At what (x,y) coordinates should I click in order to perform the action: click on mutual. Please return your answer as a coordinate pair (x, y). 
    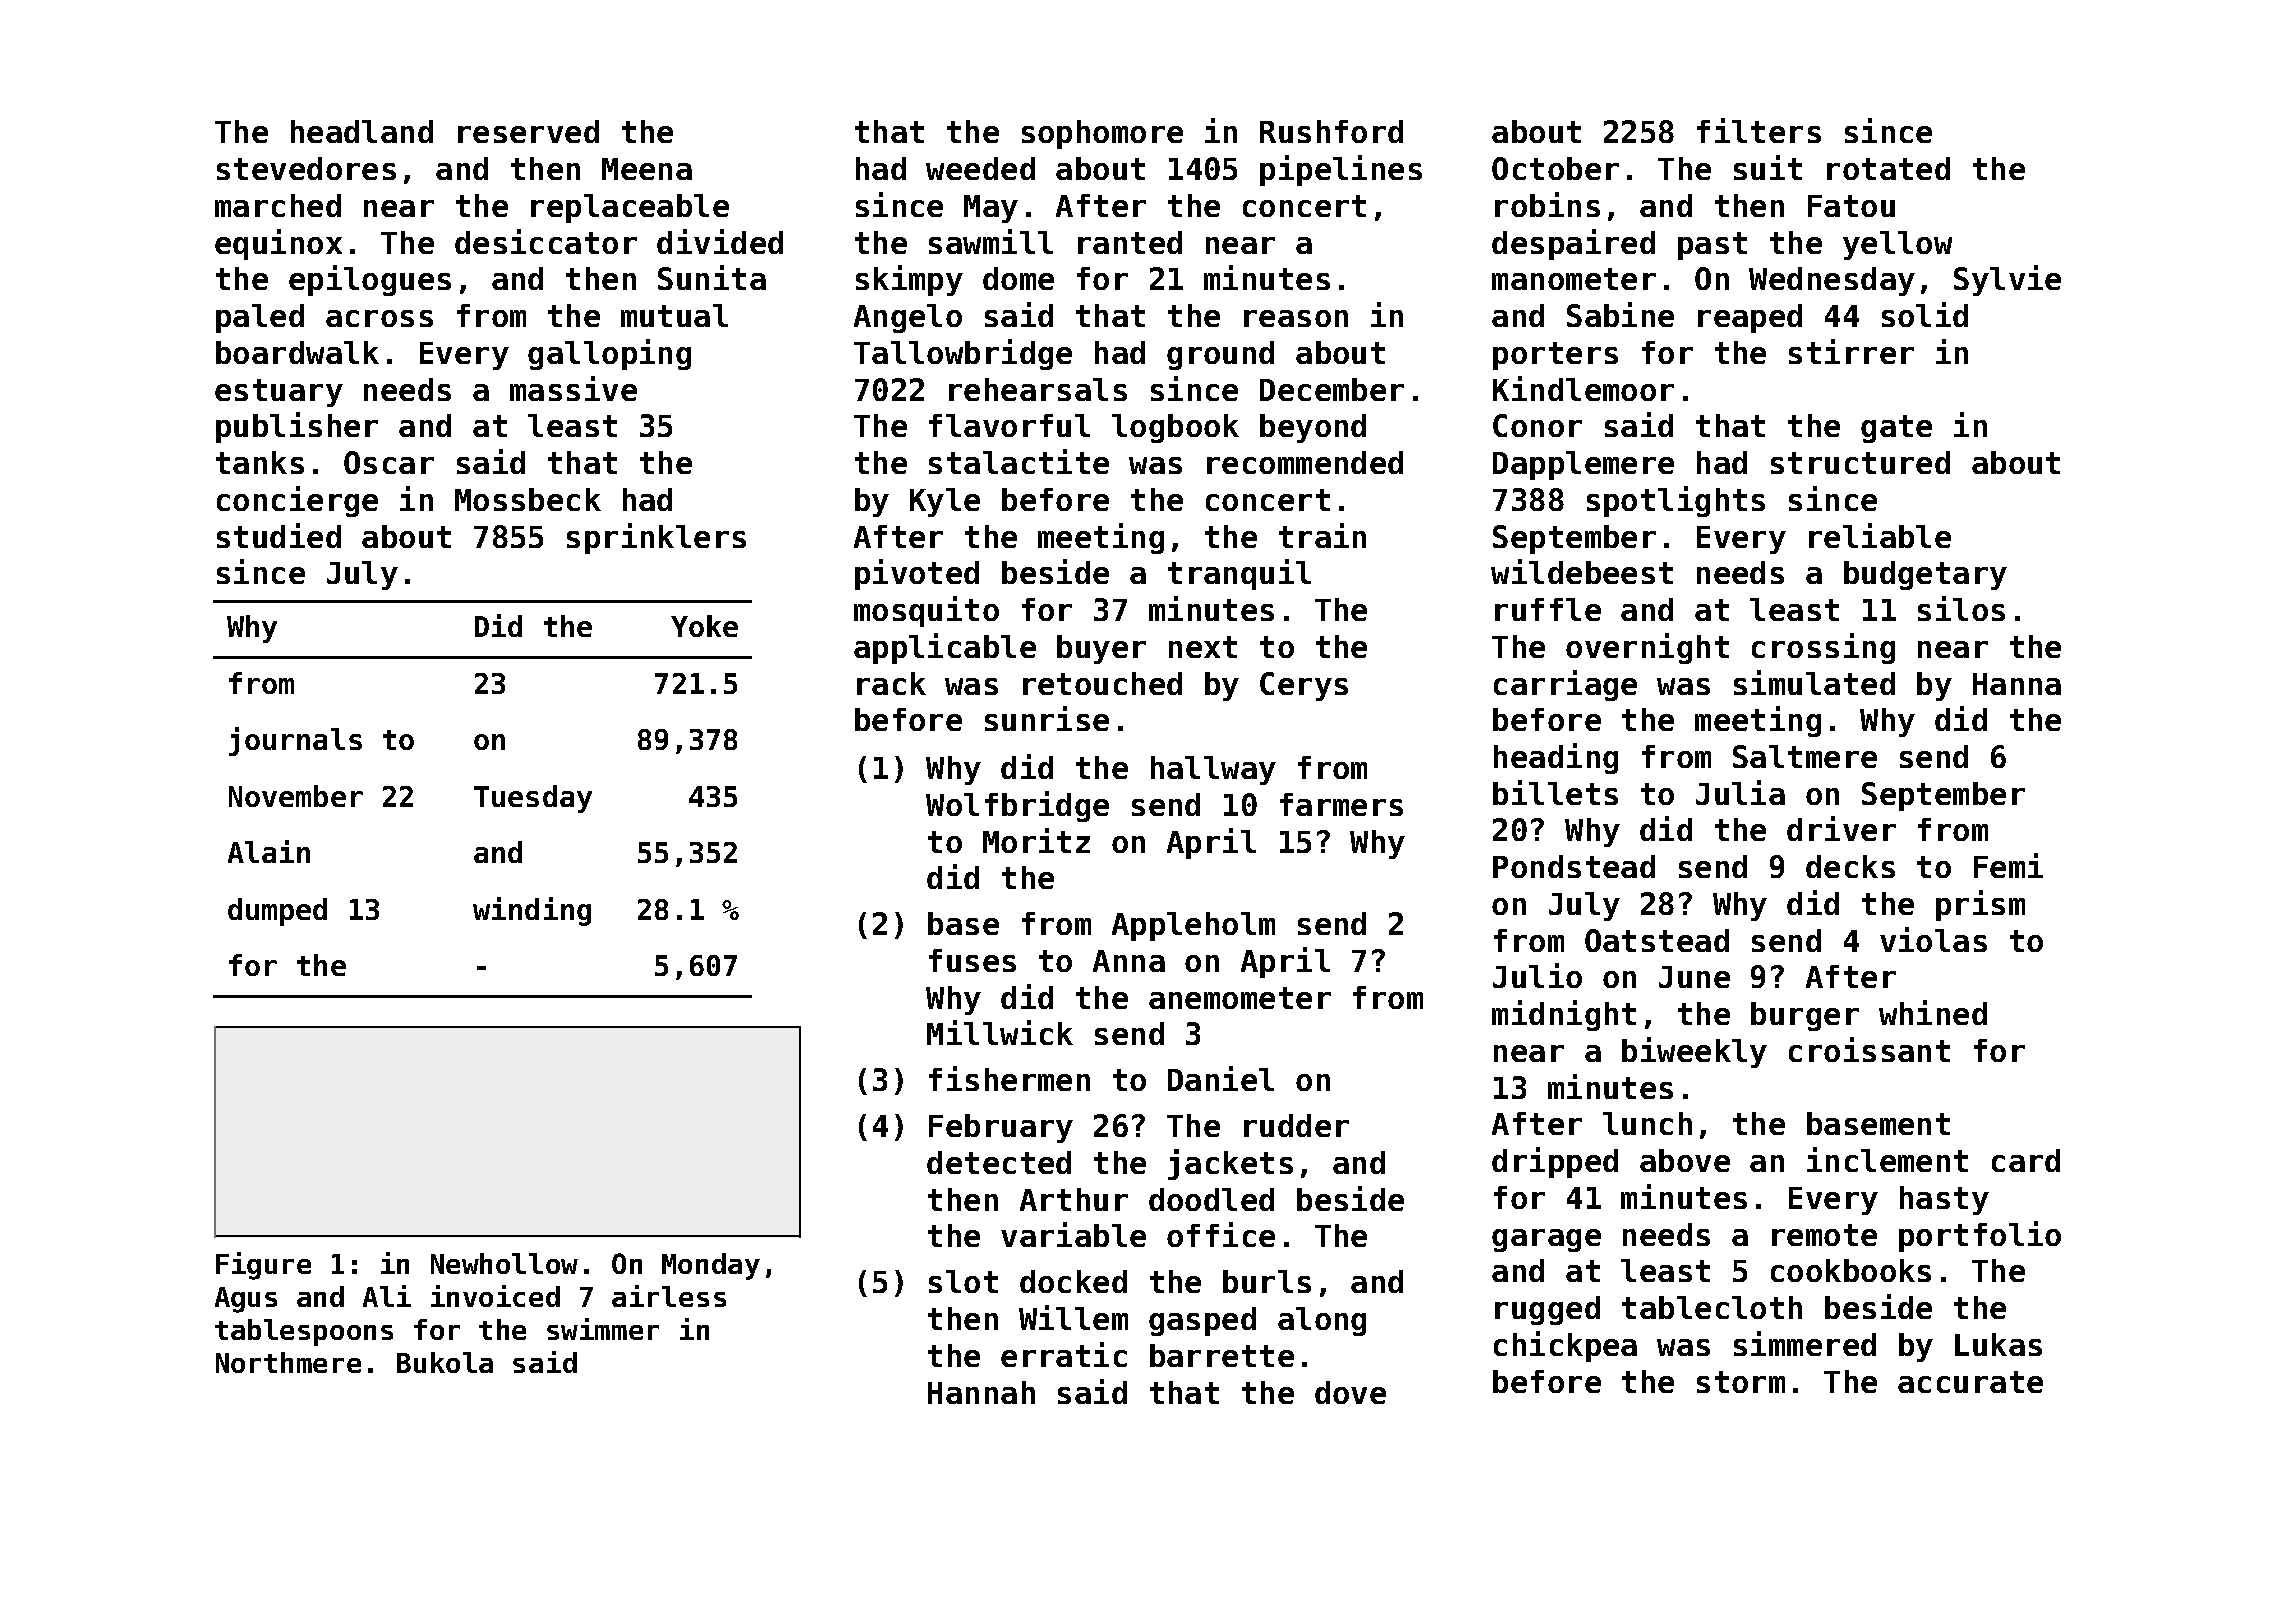
    Looking at the image, I should click on (674, 315).
